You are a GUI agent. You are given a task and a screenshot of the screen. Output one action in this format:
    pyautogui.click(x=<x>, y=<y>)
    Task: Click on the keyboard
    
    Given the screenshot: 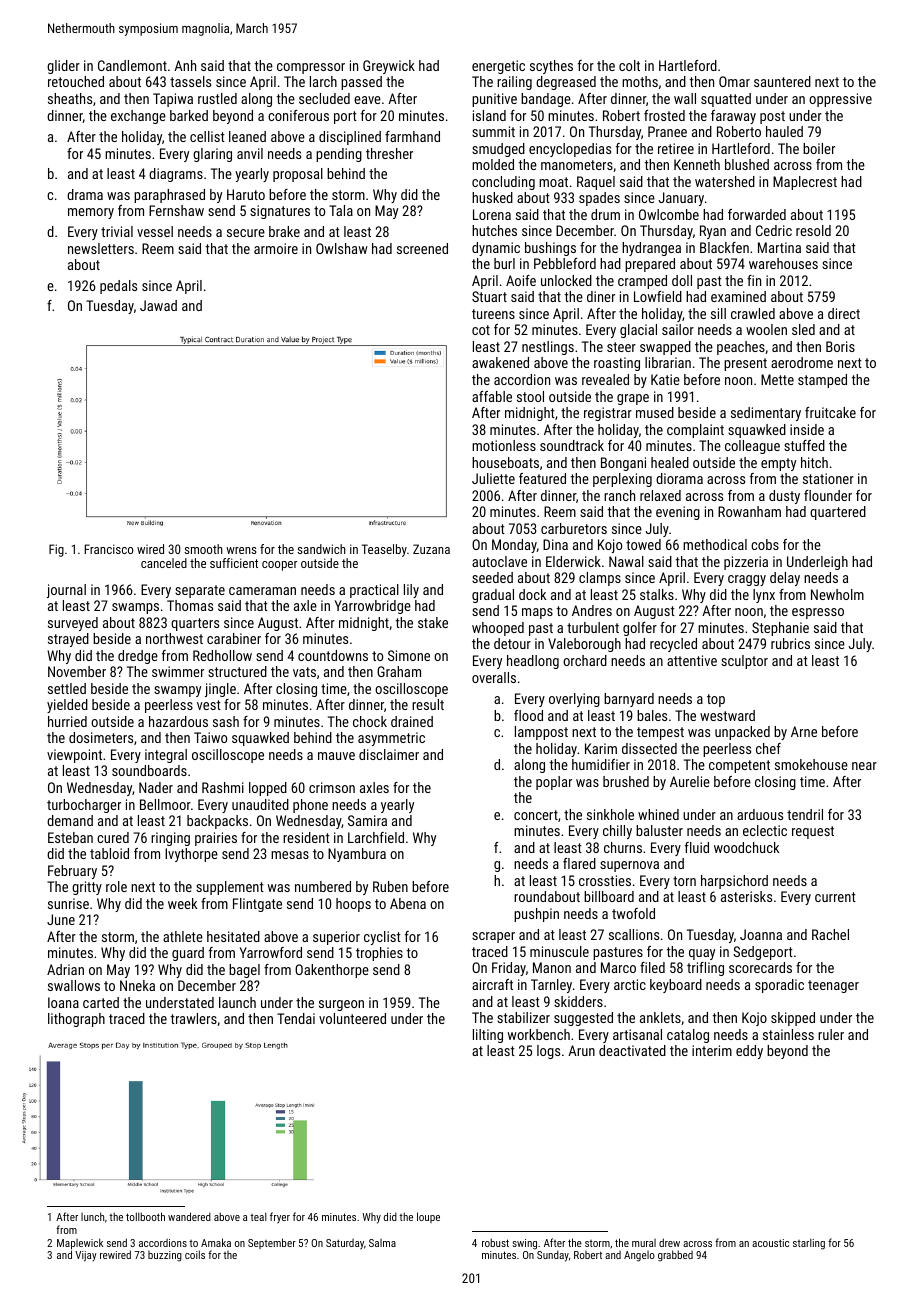 What is the action you would take?
    pyautogui.click(x=676, y=986)
